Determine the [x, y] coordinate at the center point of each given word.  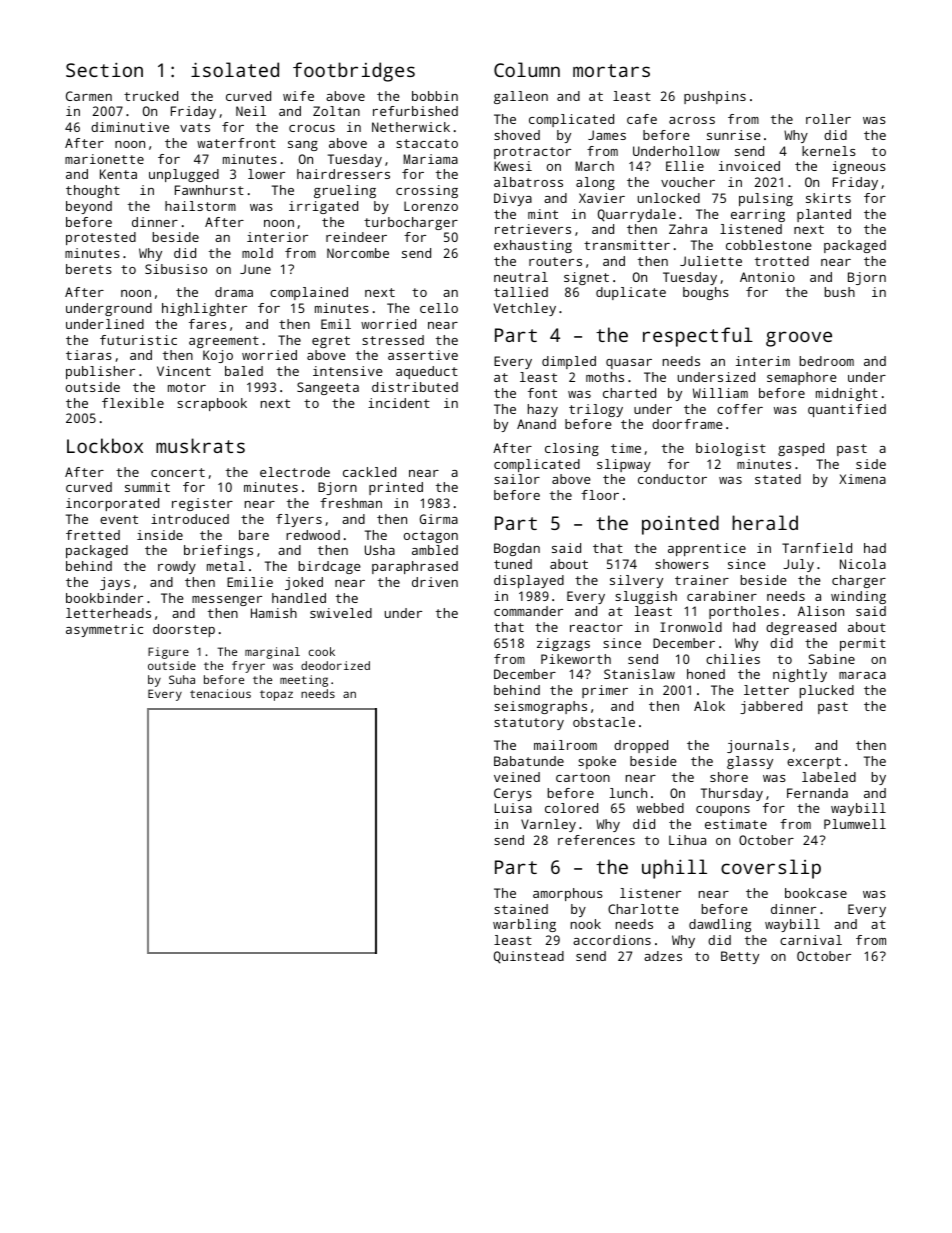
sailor [517, 479]
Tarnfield [817, 548]
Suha [182, 679]
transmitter [627, 245]
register [202, 504]
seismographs [540, 707]
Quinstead [529, 957]
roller [828, 119]
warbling [524, 925]
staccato [427, 143]
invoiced [749, 166]
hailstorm [200, 206]
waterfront [236, 143]
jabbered [771, 707]
